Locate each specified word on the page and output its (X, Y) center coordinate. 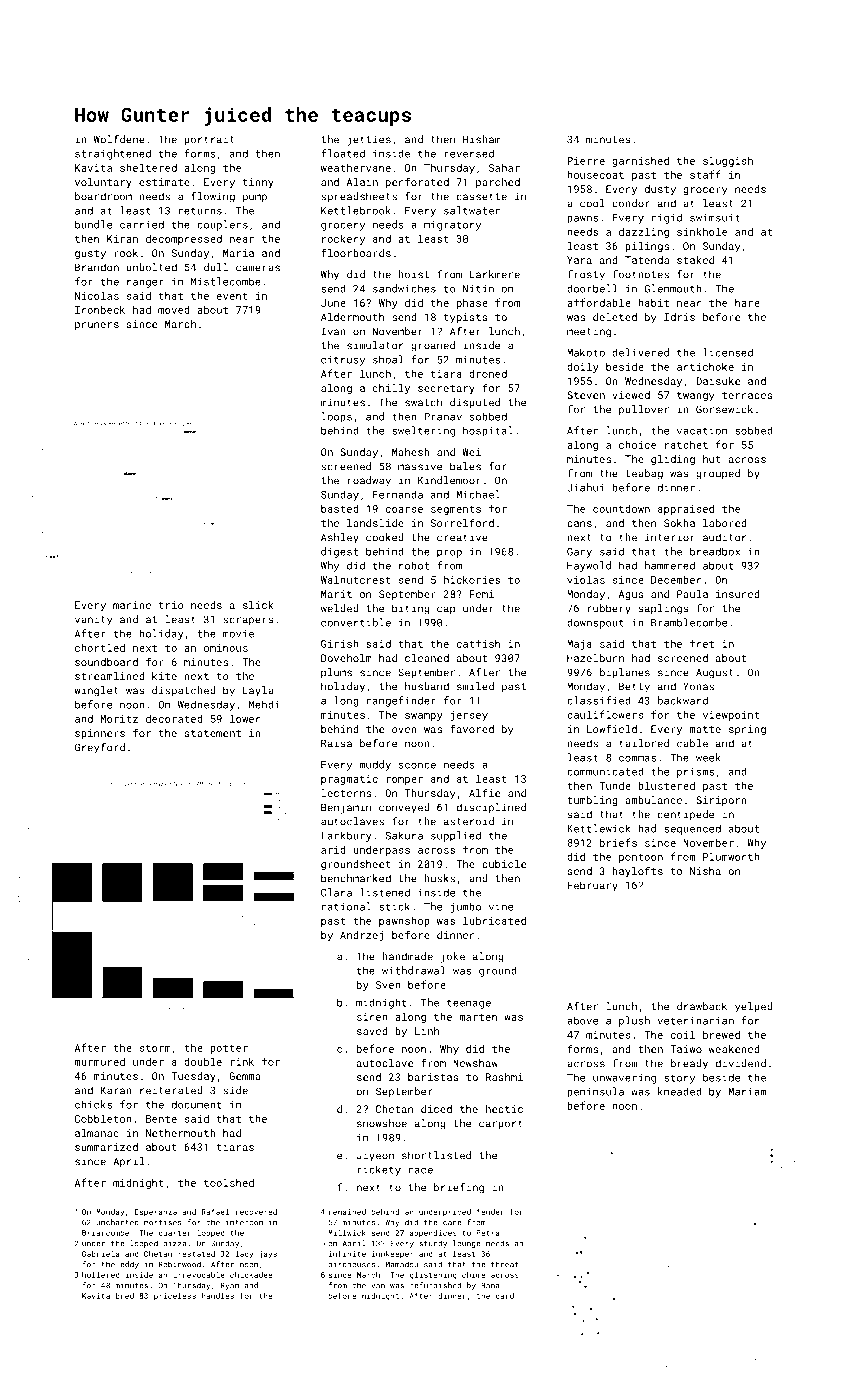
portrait (209, 141)
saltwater (472, 210)
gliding (673, 460)
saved (372, 1031)
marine (132, 605)
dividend (741, 1063)
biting (411, 609)
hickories (472, 579)
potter (229, 1049)
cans (579, 524)
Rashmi (504, 1077)
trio (171, 605)
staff (705, 174)
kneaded (680, 1091)
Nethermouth (181, 1133)
